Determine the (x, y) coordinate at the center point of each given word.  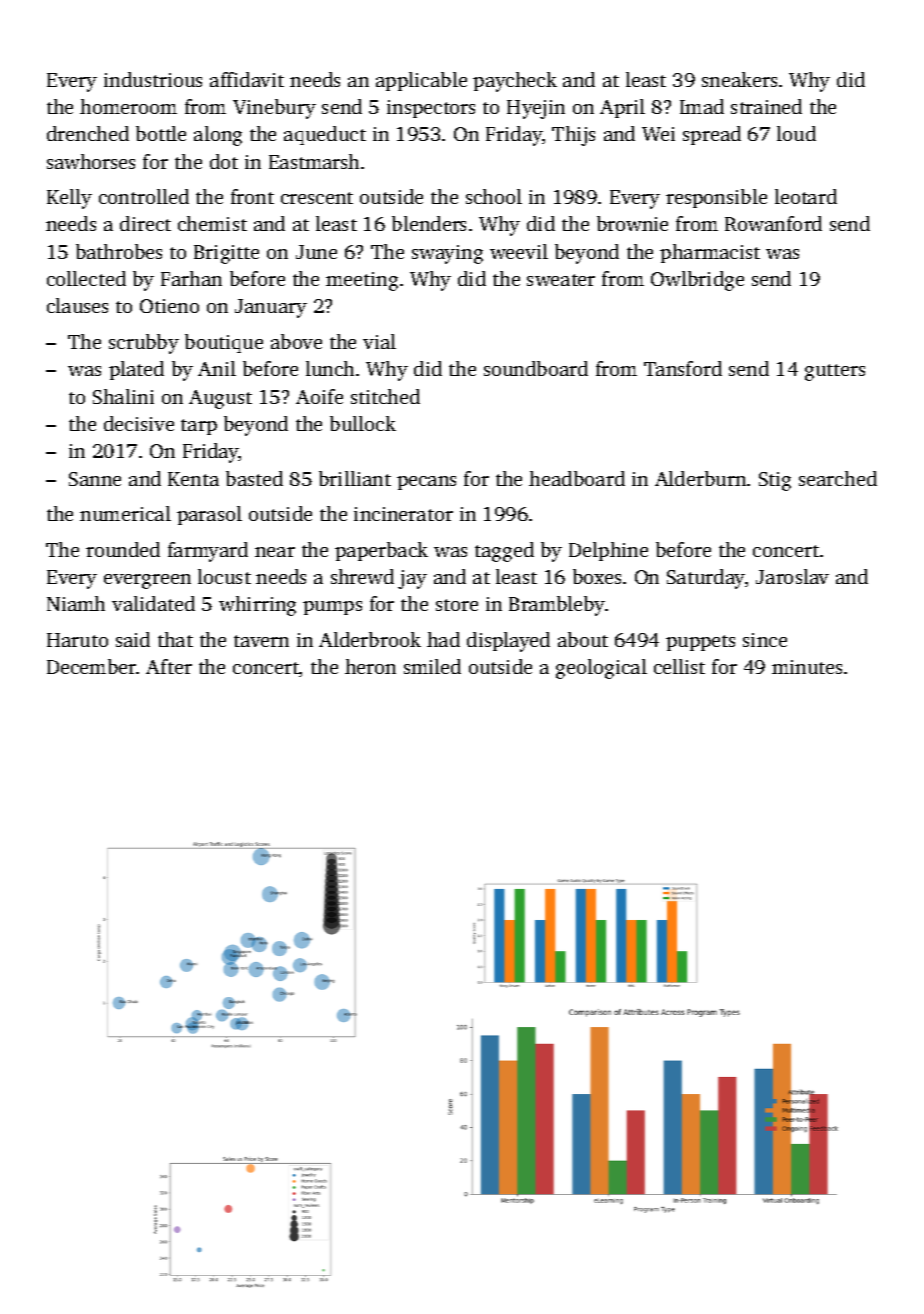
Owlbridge (697, 281)
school (494, 196)
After (169, 666)
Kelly (69, 199)
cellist (679, 666)
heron (370, 666)
